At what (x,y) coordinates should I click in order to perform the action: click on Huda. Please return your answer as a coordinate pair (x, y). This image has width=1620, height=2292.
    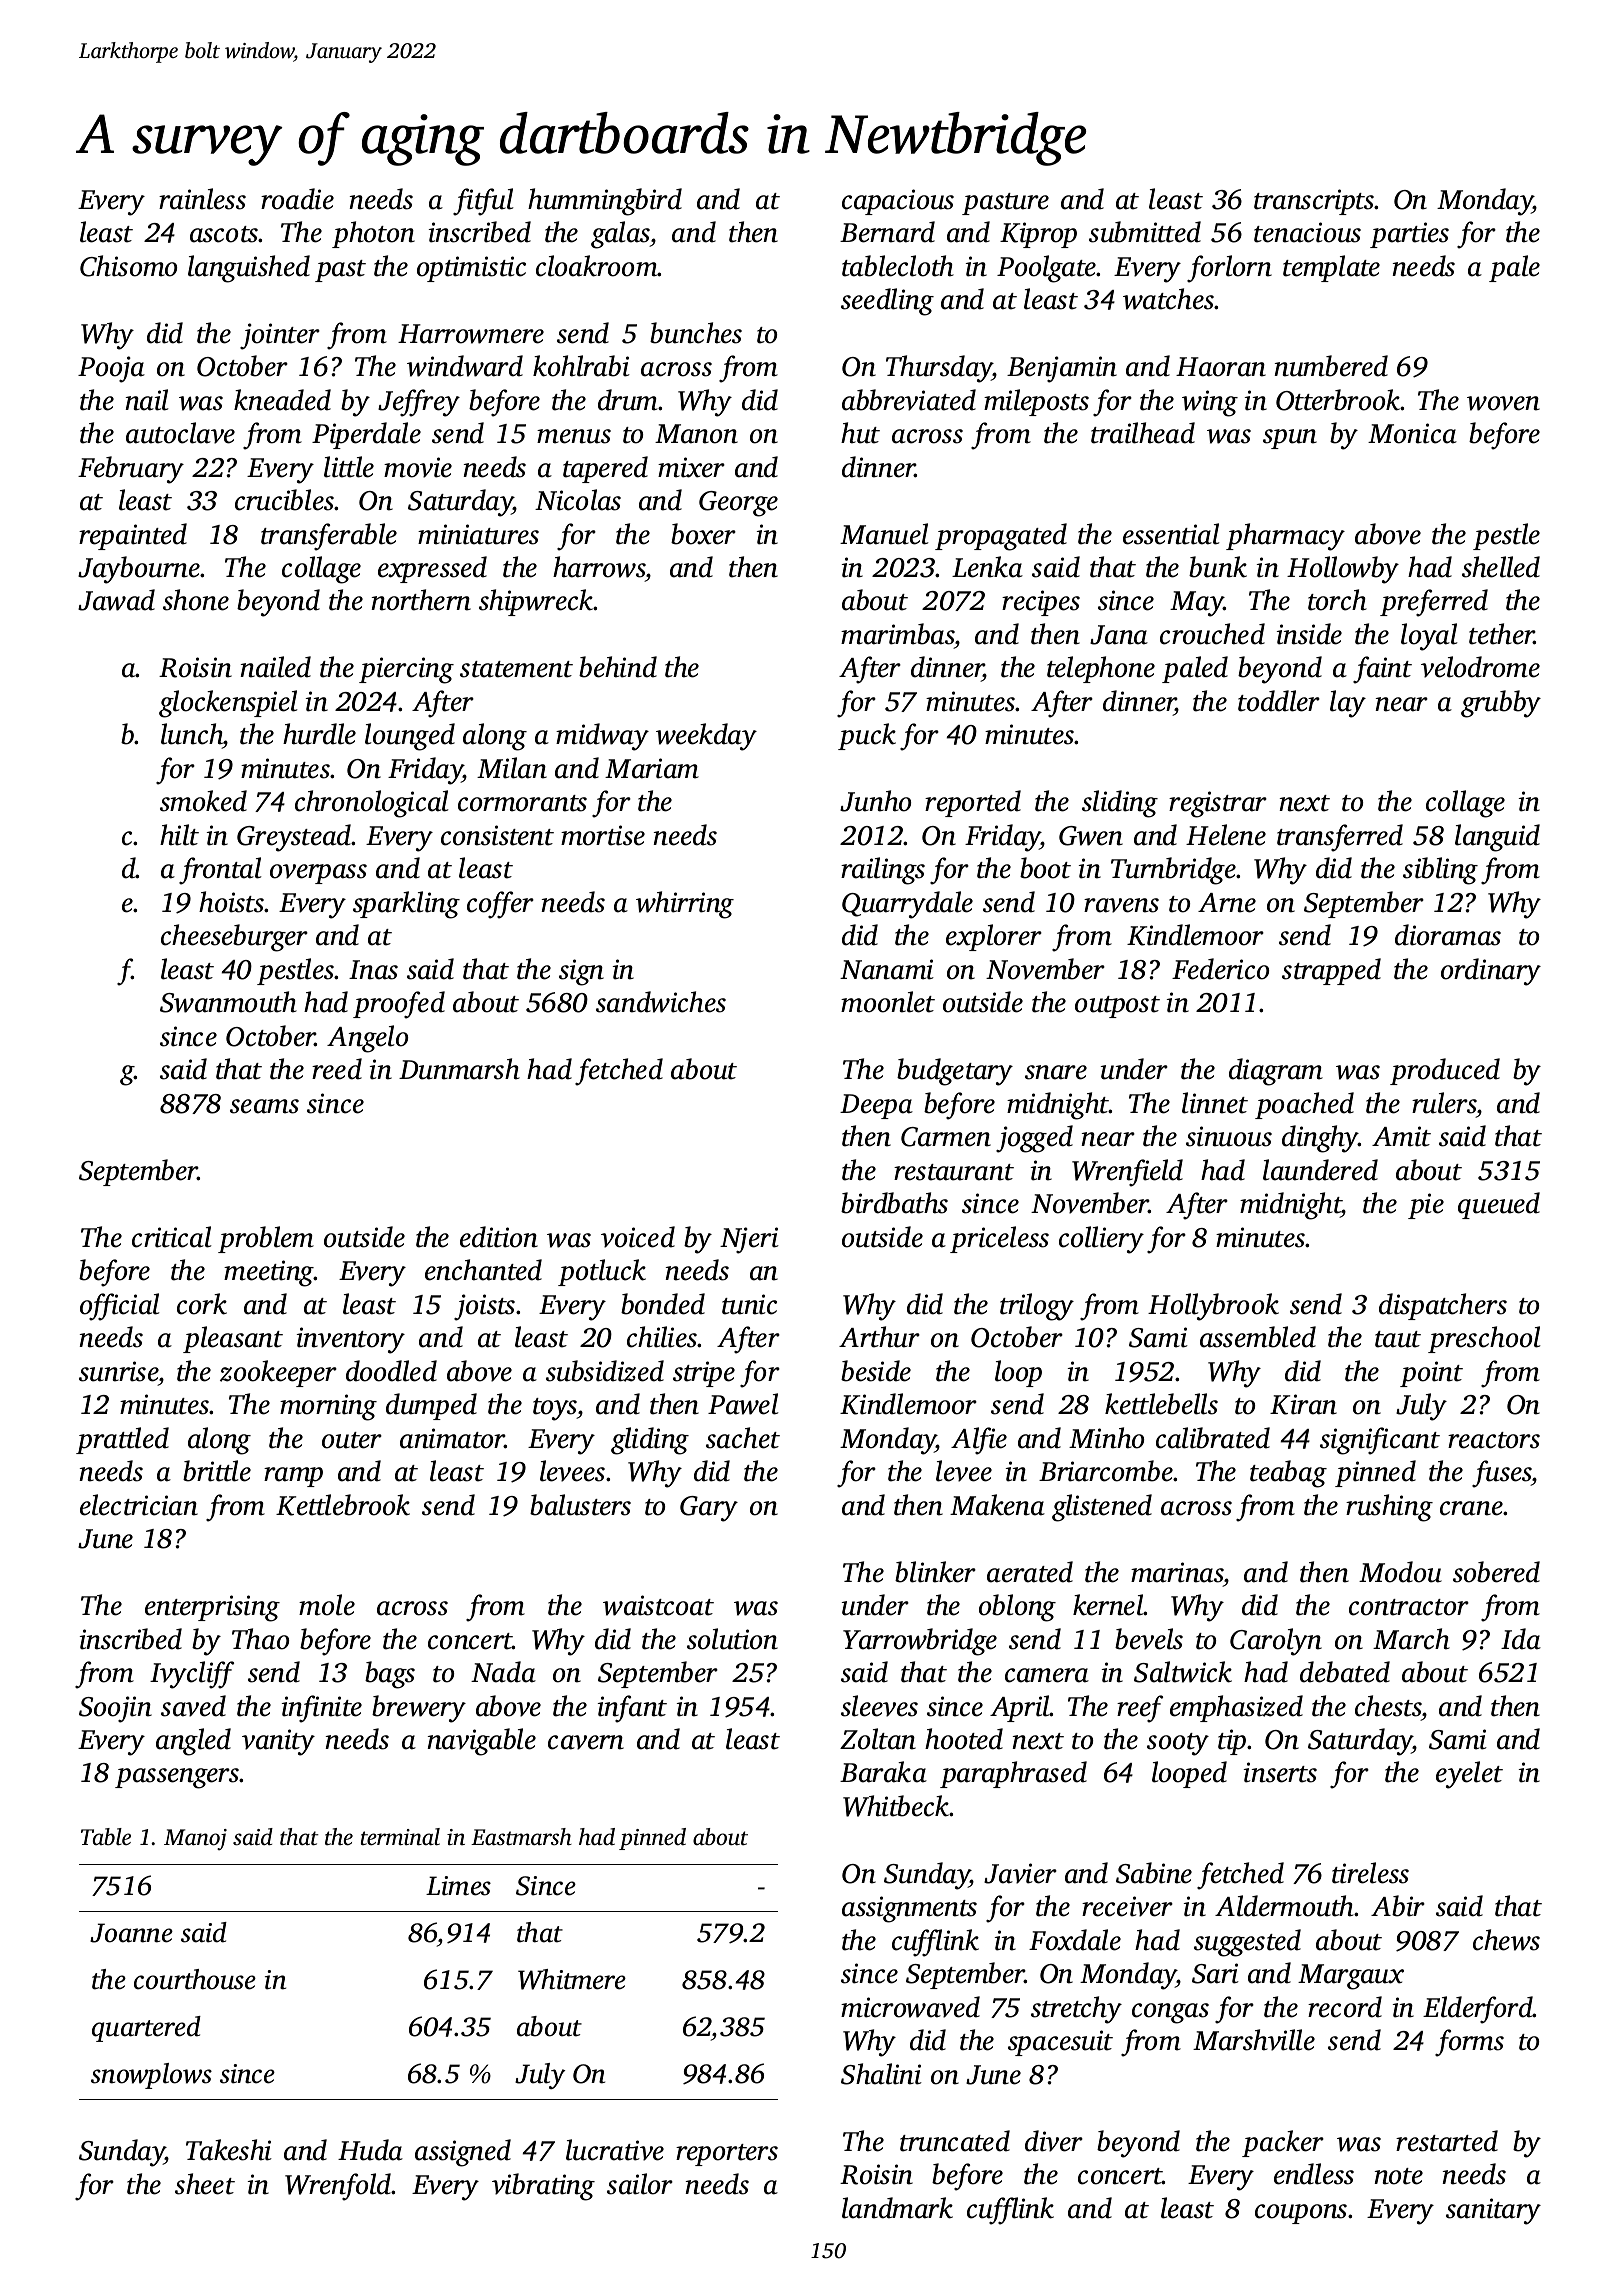
    Looking at the image, I should click on (370, 2150).
